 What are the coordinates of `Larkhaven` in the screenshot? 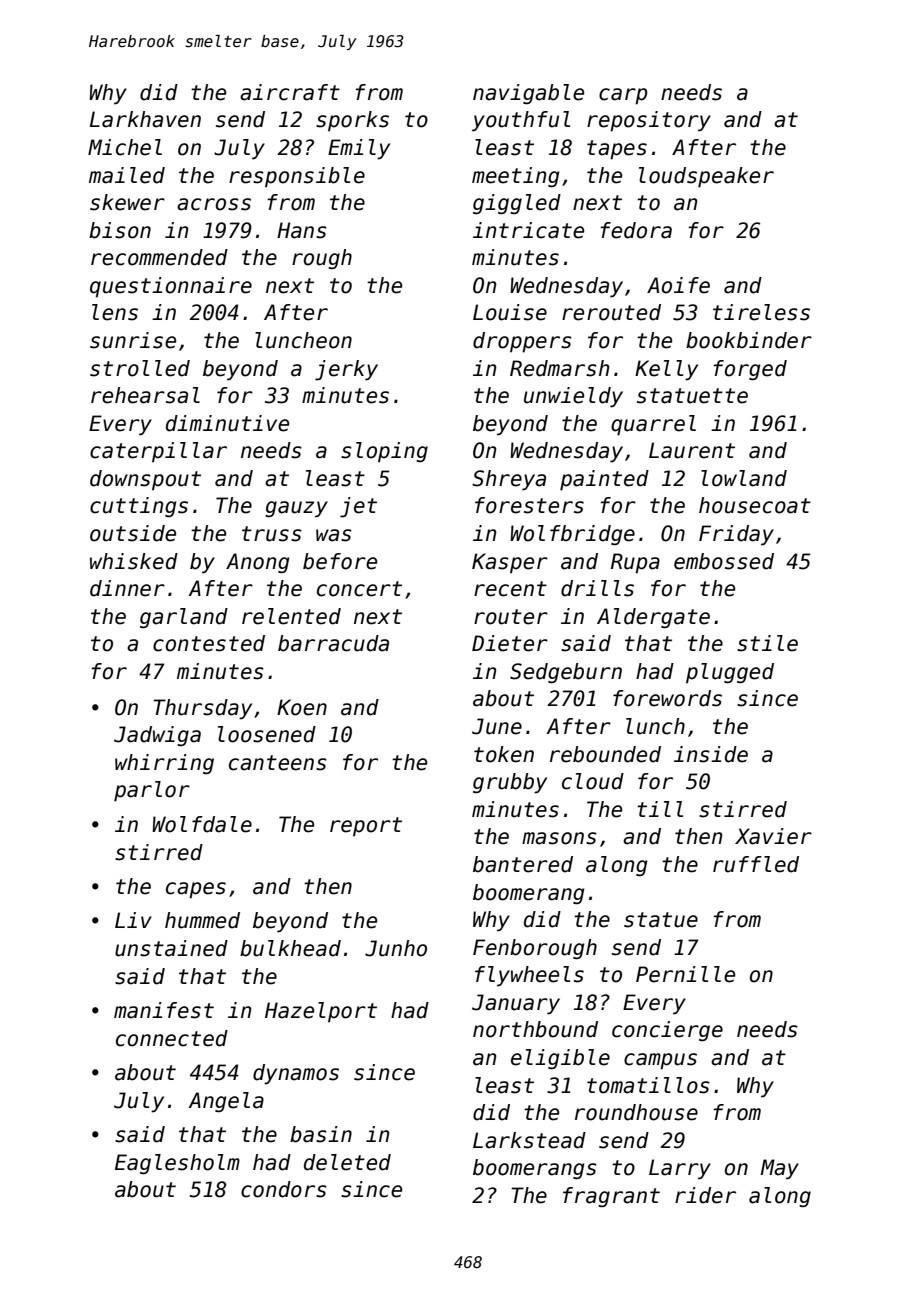 It's located at (145, 119).
